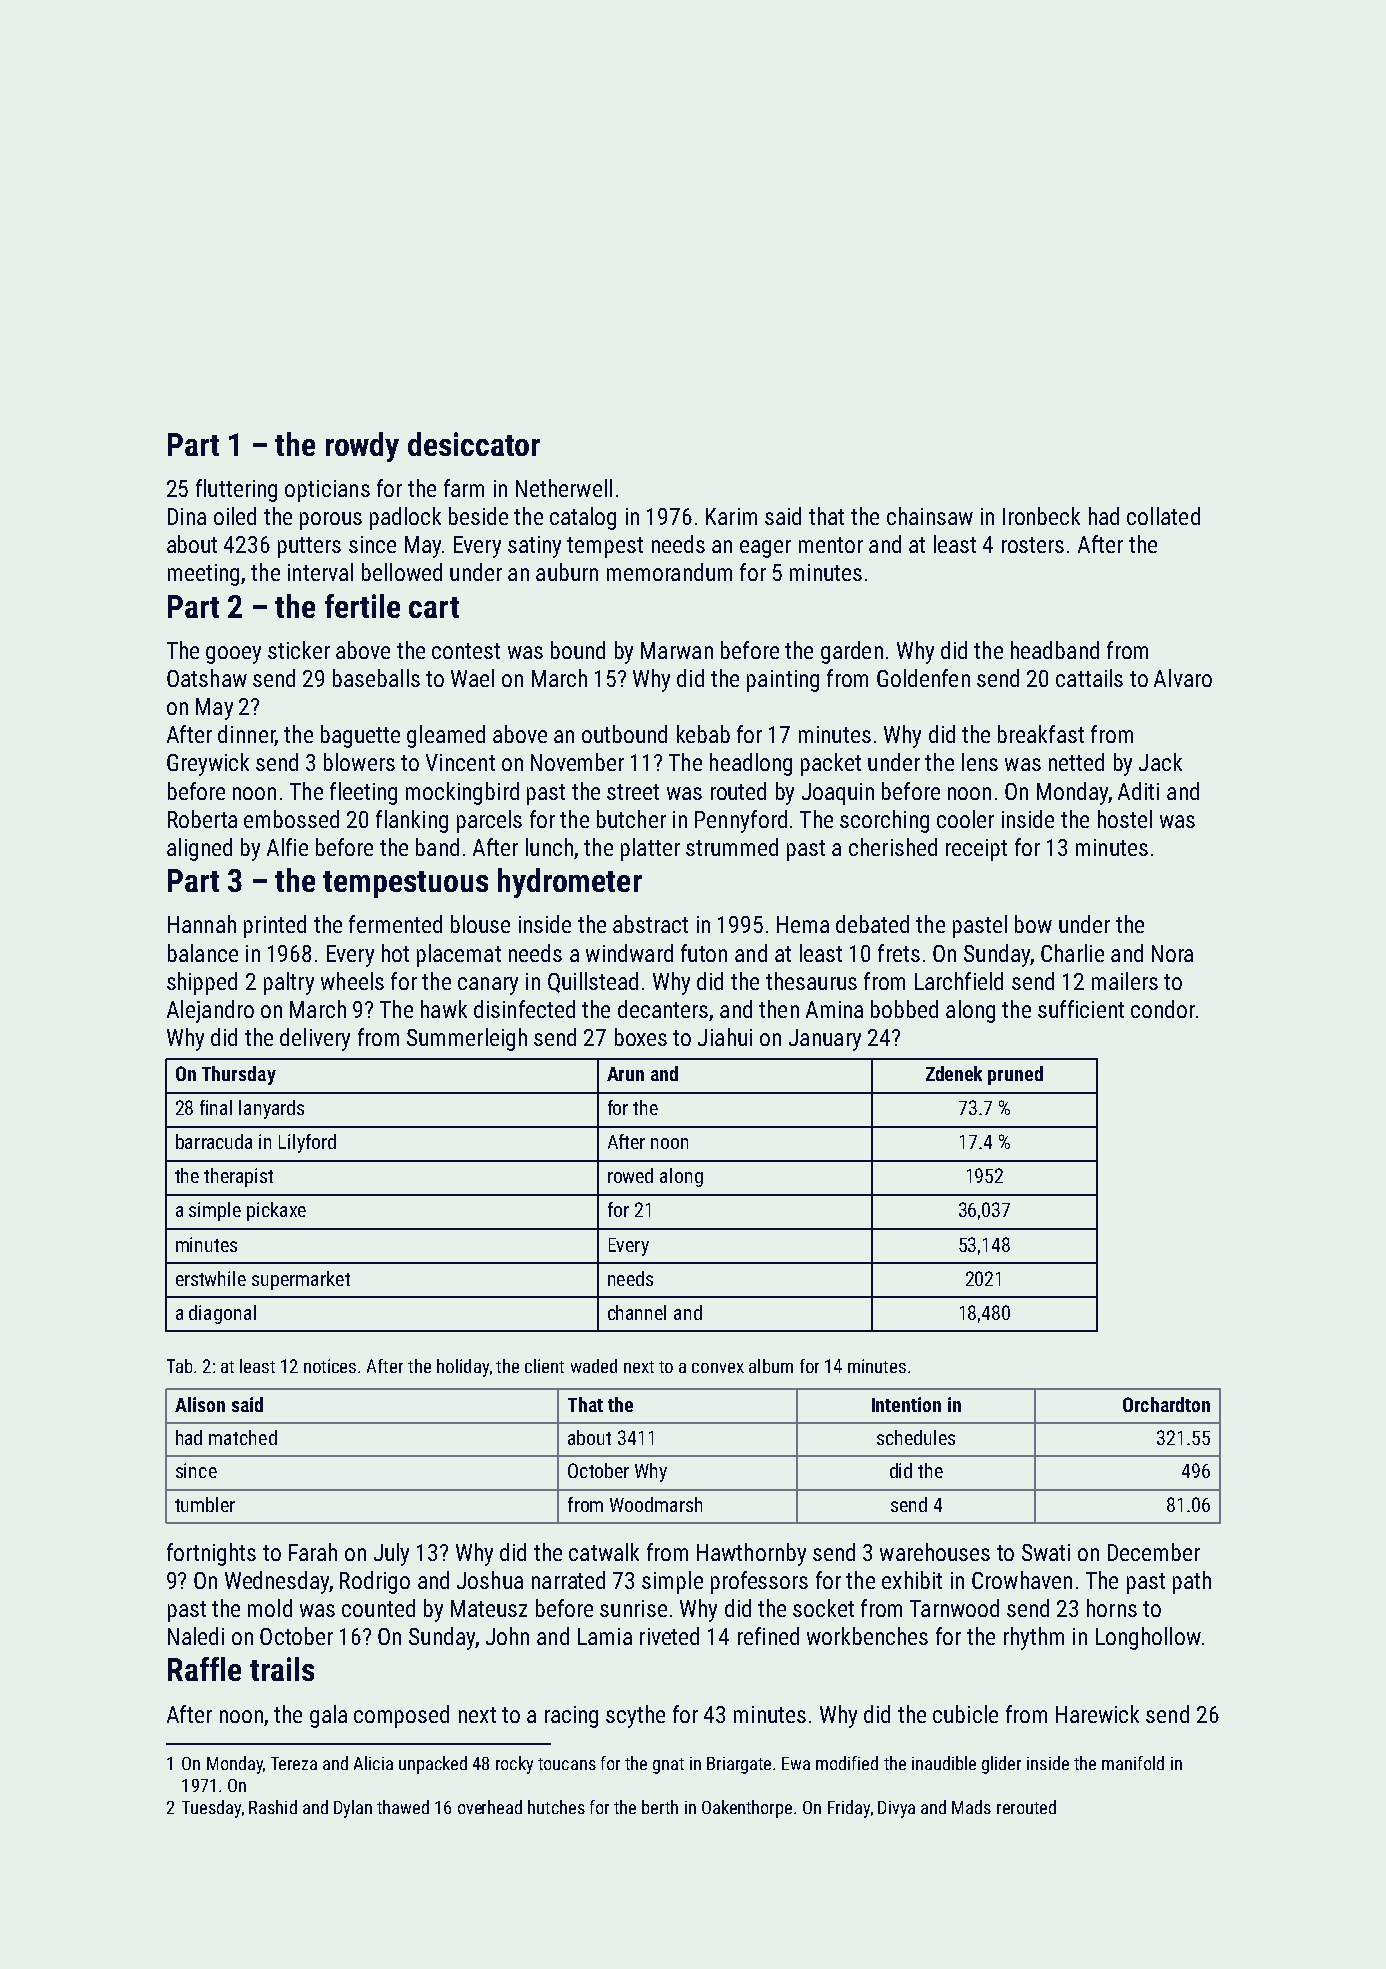  Describe the element at coordinates (405, 518) in the document. I see `padlock` at that location.
